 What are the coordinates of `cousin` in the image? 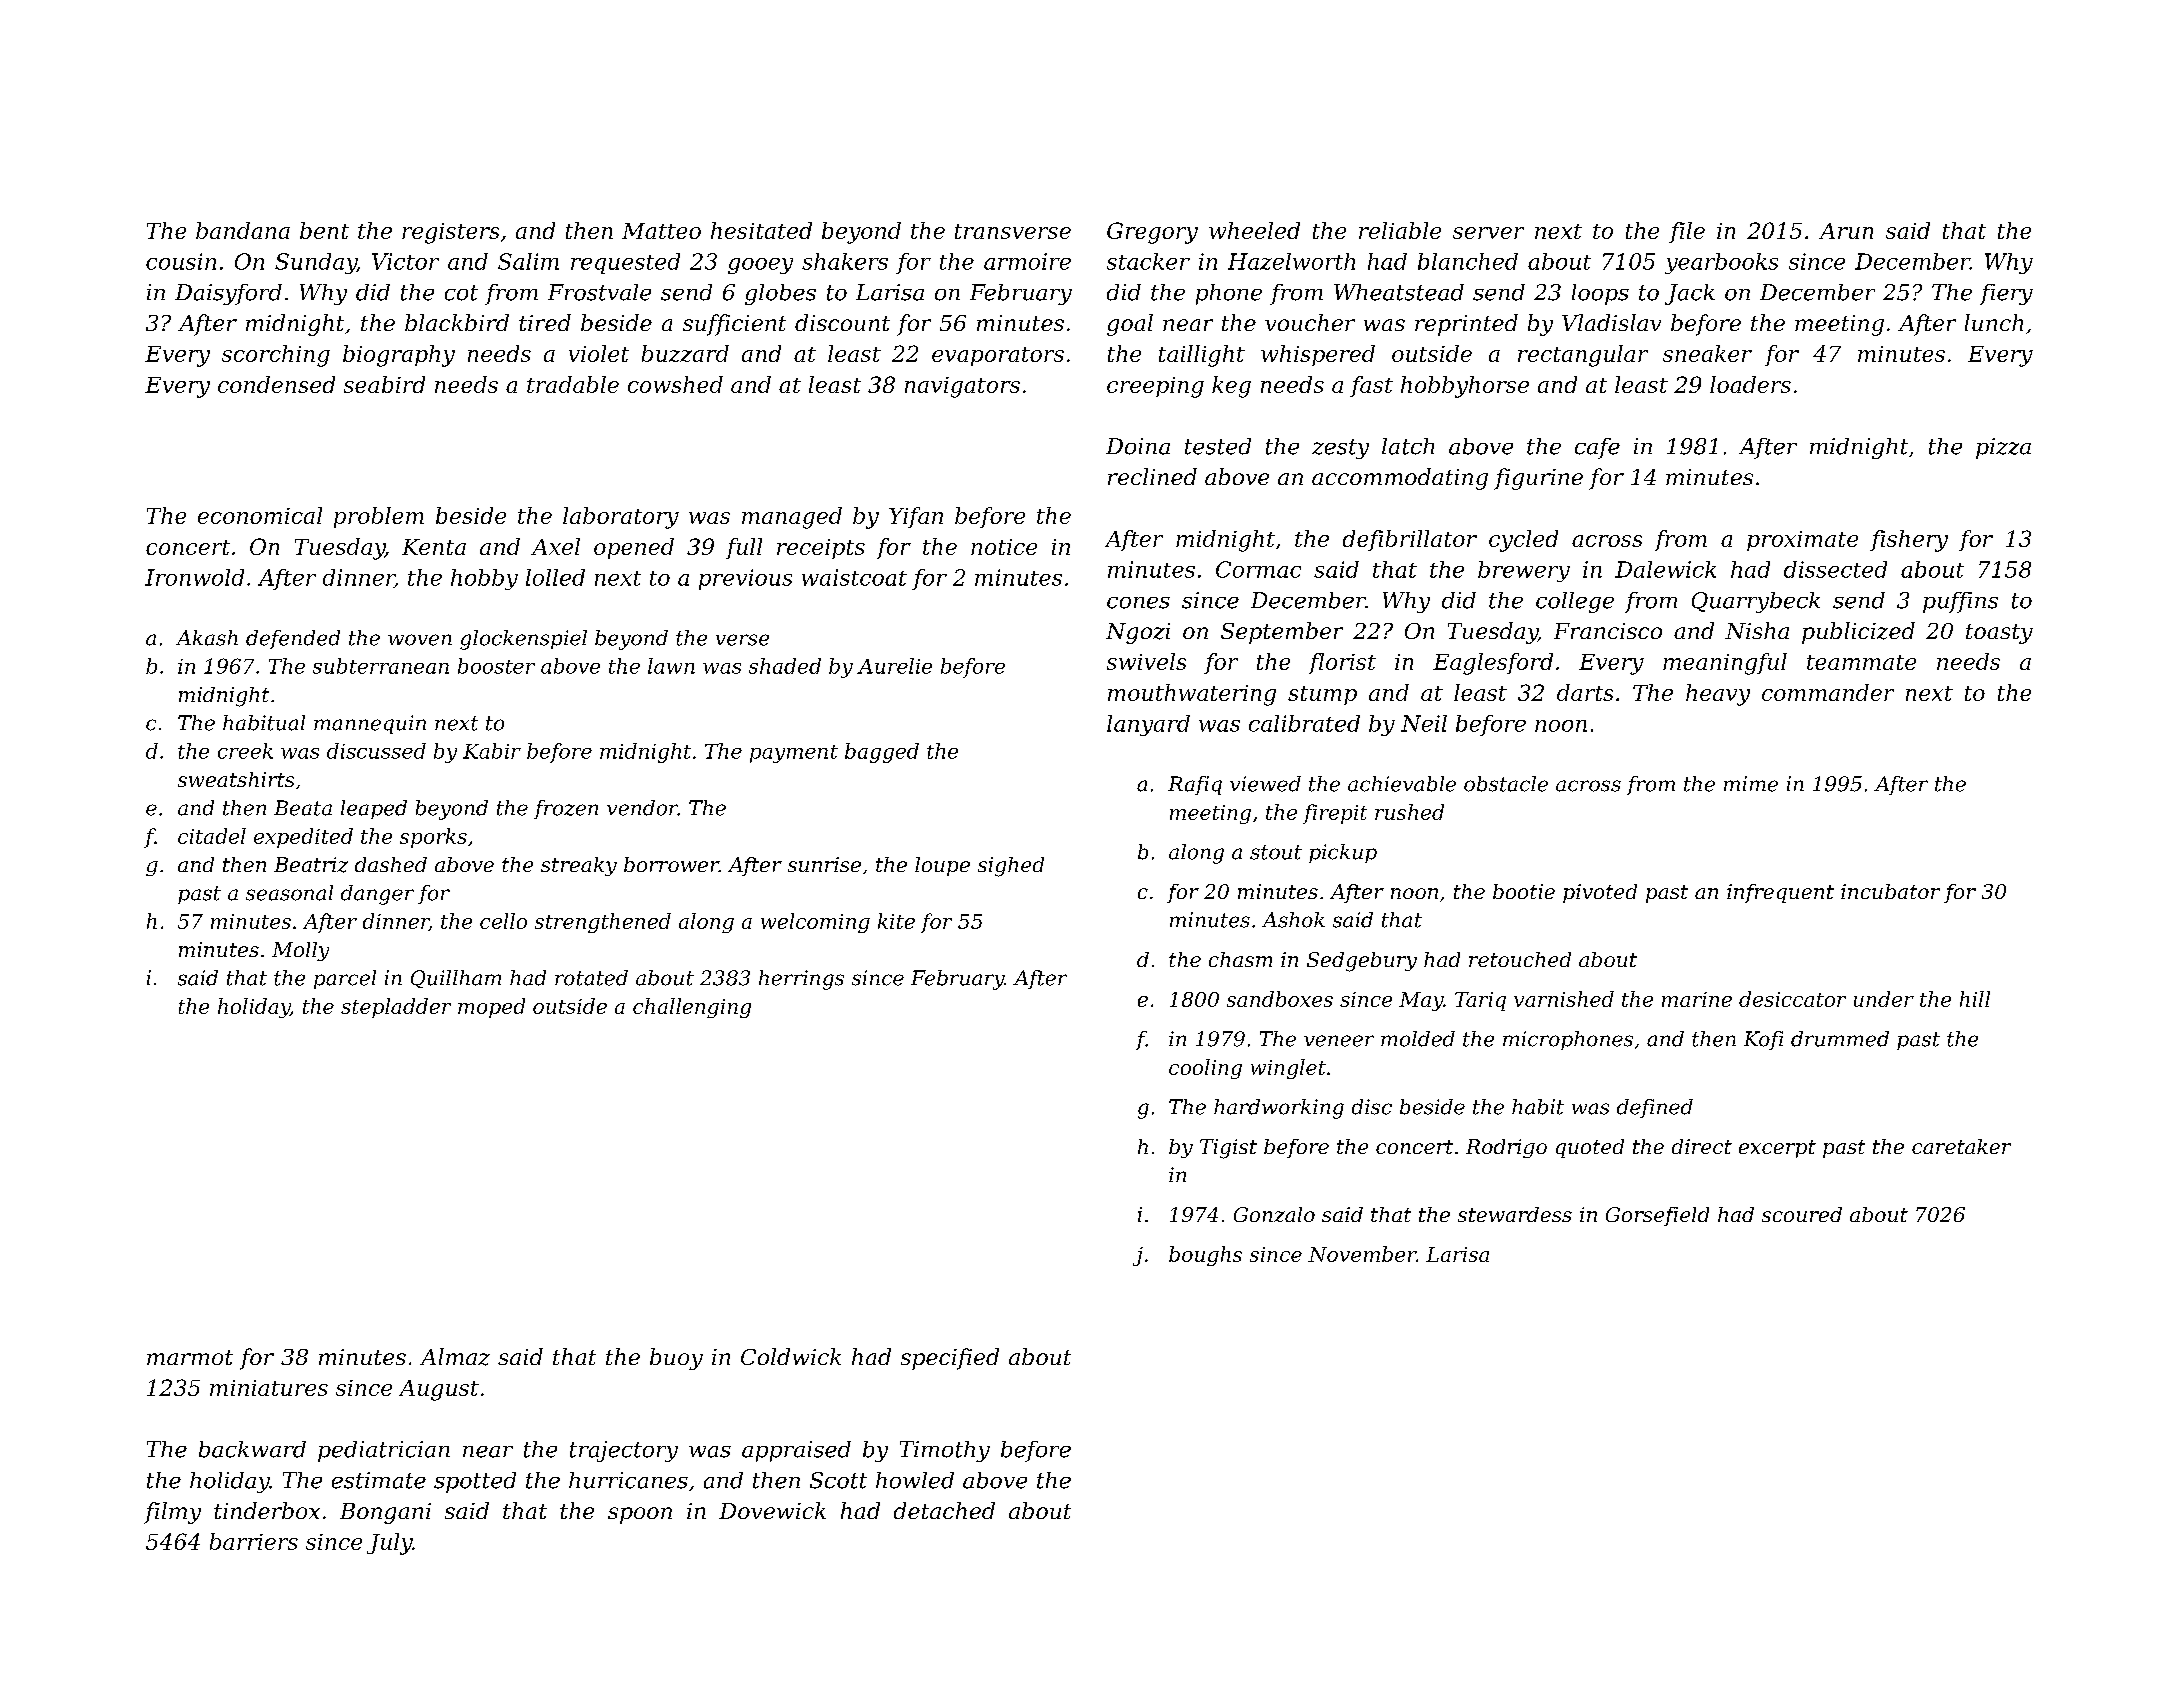 It's located at (181, 261).
